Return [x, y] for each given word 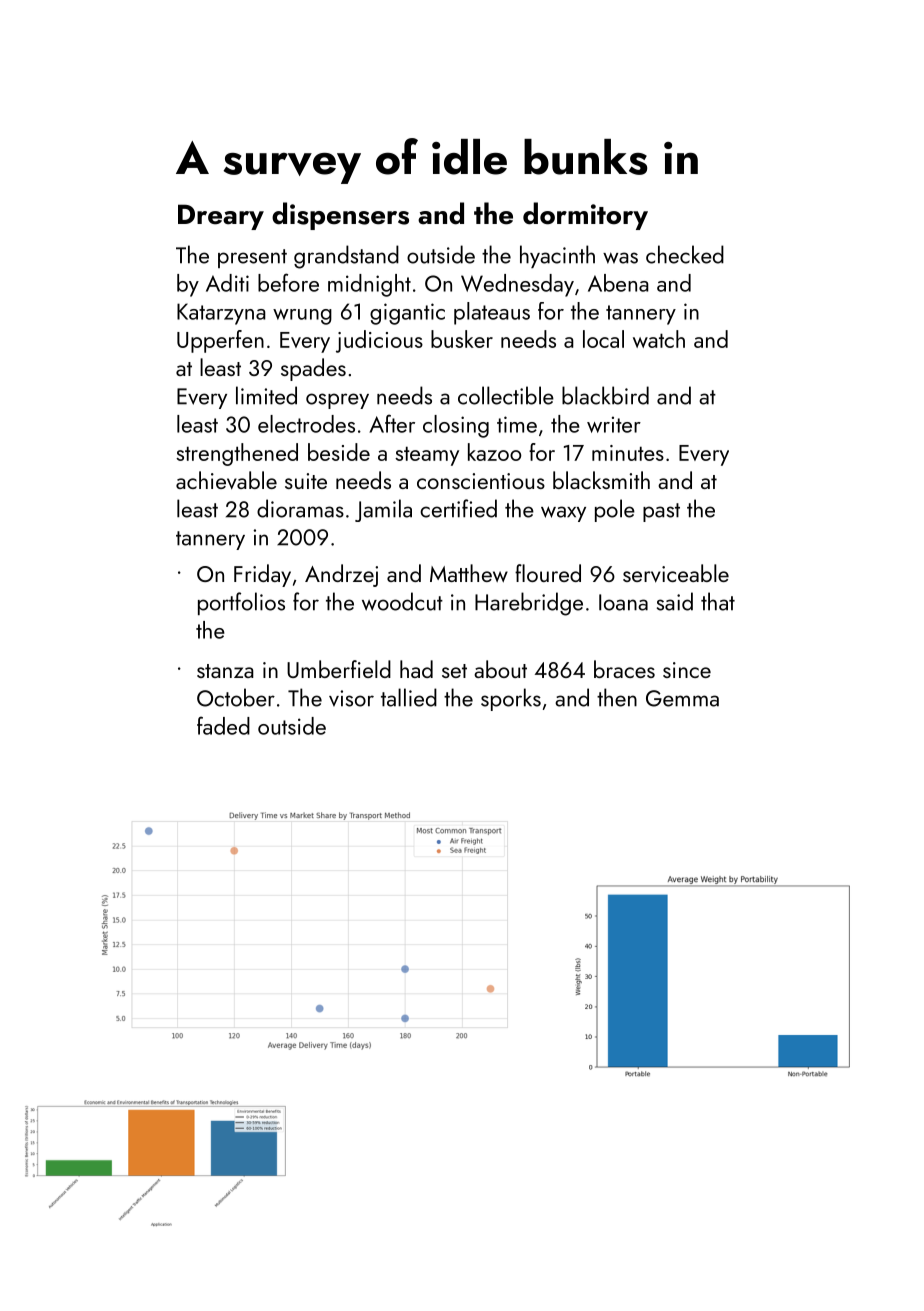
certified [458, 508]
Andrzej [341, 575]
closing [456, 426]
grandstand [346, 257]
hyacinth [557, 256]
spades [313, 369]
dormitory [585, 216]
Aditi [227, 283]
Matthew [469, 573]
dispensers [340, 216]
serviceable [676, 573]
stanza [225, 671]
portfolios [241, 603]
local [603, 339]
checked [685, 254]
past [661, 512]
